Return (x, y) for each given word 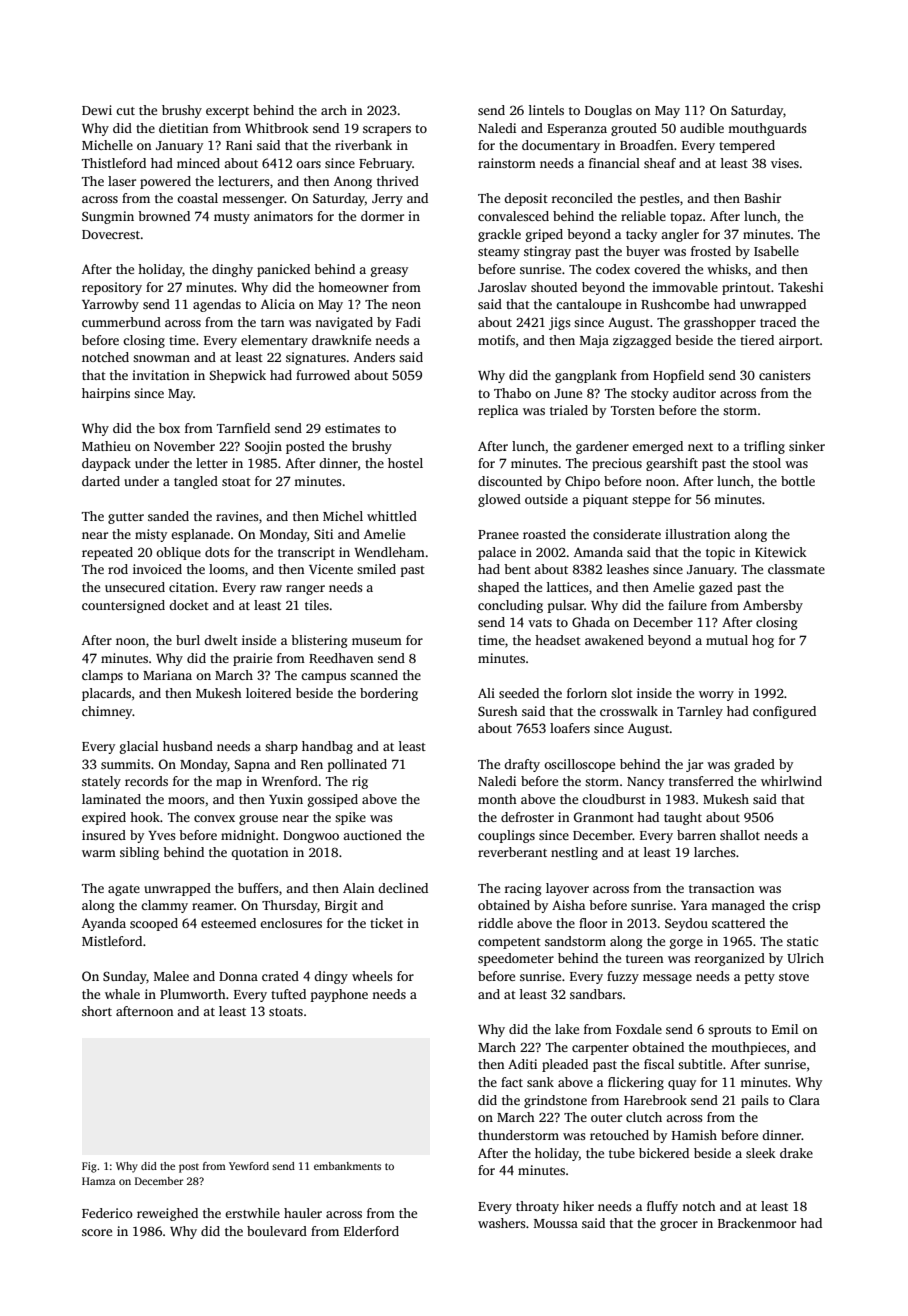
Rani (239, 145)
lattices (568, 587)
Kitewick (781, 552)
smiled (376, 569)
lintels (546, 110)
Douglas (608, 111)
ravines (237, 516)
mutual (727, 640)
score (97, 1232)
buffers (258, 888)
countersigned (123, 606)
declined (403, 888)
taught (683, 818)
